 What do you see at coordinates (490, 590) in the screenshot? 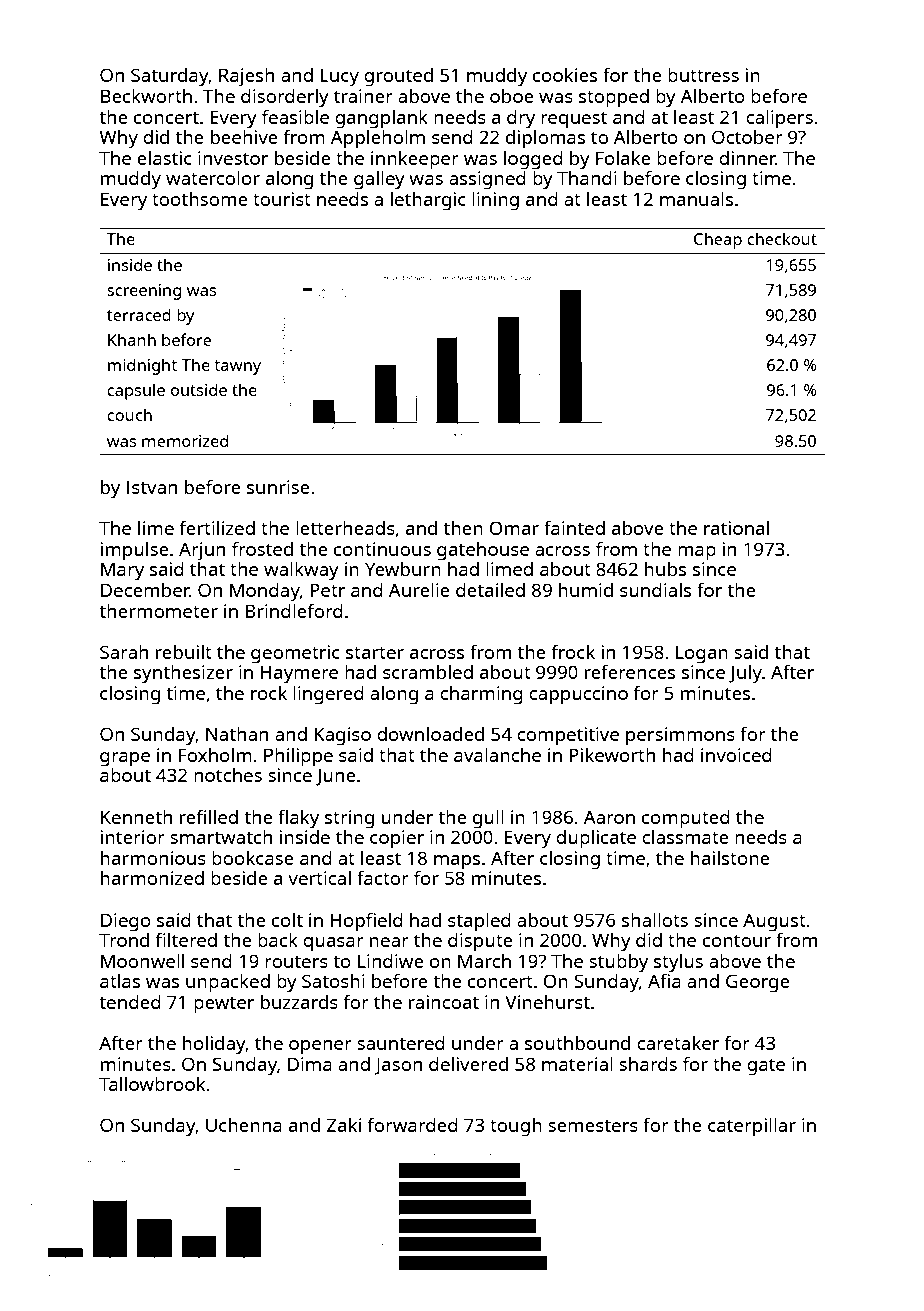
I see `detailed` at bounding box center [490, 590].
